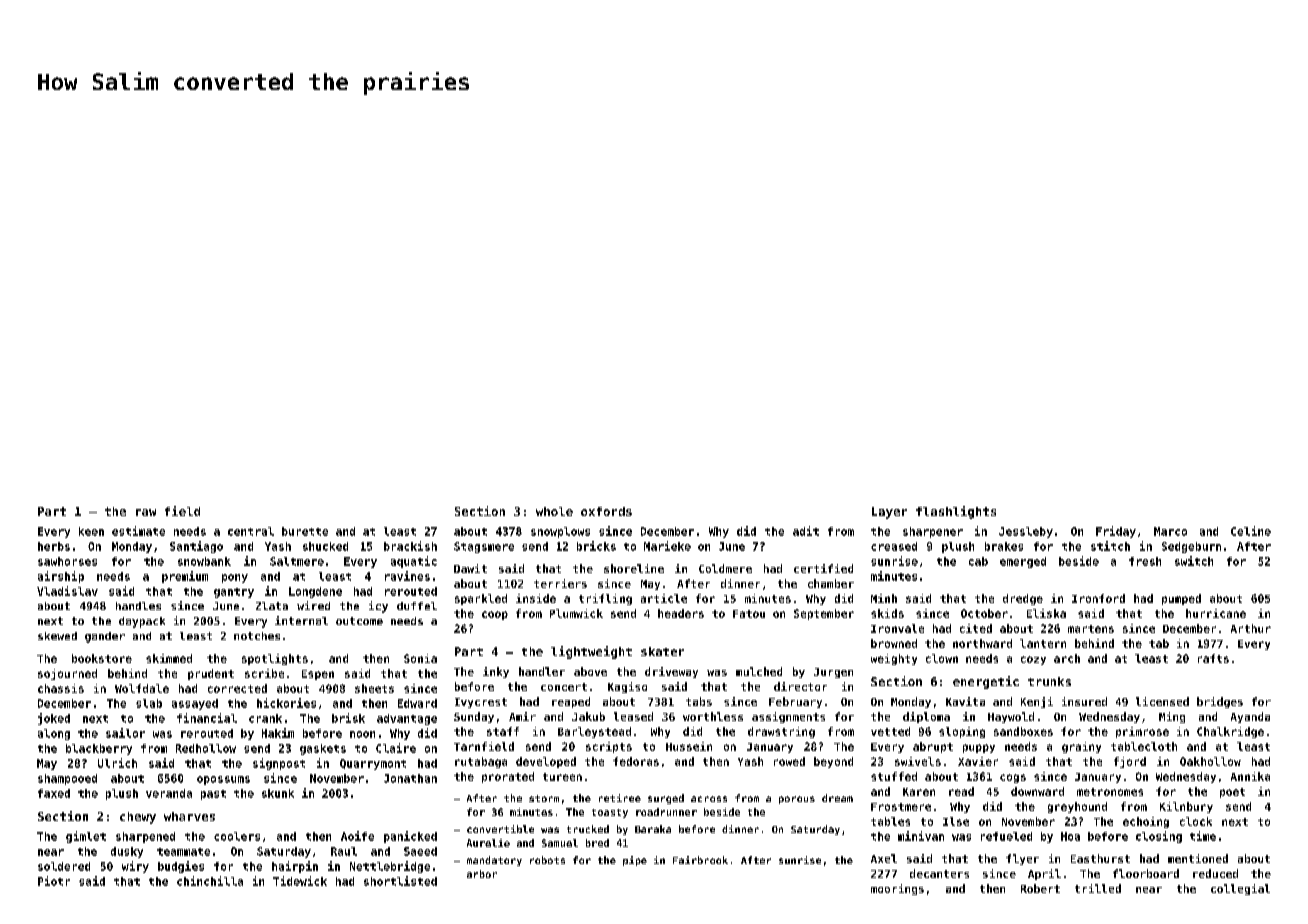 The image size is (1308, 924). What do you see at coordinates (1013, 778) in the screenshot?
I see `cogs` at bounding box center [1013, 778].
